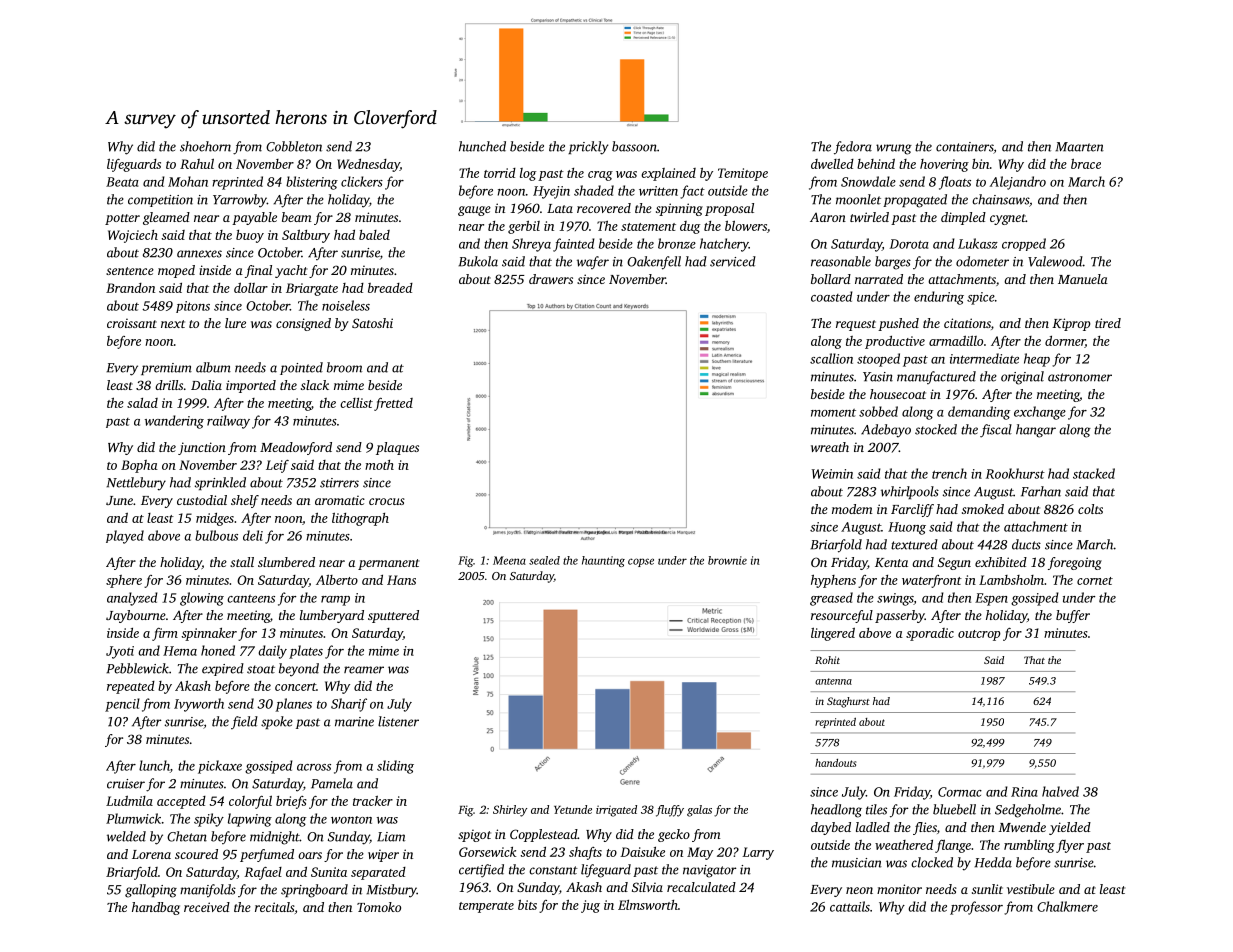  What do you see at coordinates (634, 146) in the image?
I see `bassoon` at bounding box center [634, 146].
